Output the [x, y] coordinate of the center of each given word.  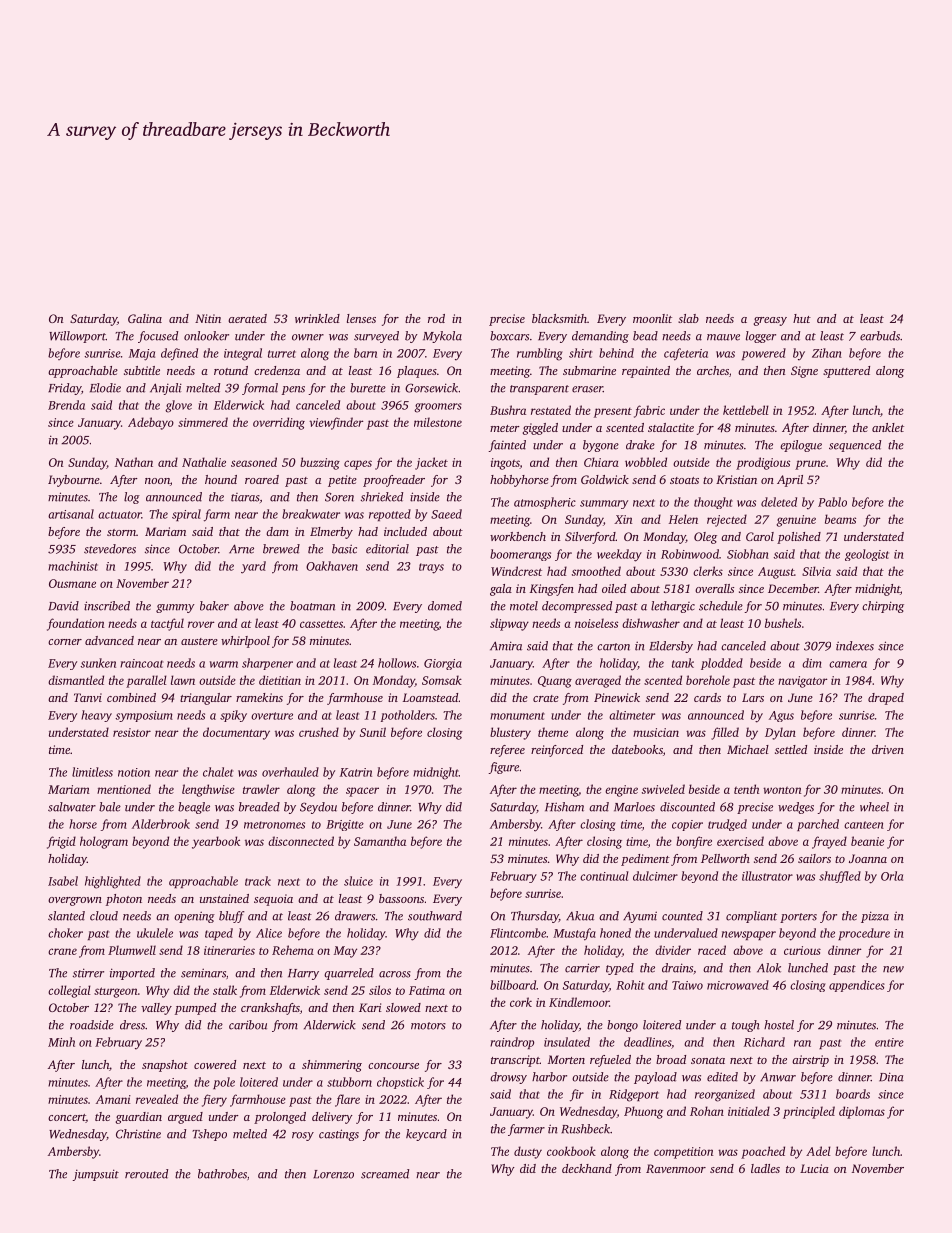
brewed [281, 549]
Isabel [63, 881]
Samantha [380, 841]
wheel [874, 807]
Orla [892, 876]
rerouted [146, 1174]
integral [243, 354]
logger [761, 337]
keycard [426, 1135]
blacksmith [559, 318]
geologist [867, 555]
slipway [509, 624]
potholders [408, 716]
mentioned [124, 789]
